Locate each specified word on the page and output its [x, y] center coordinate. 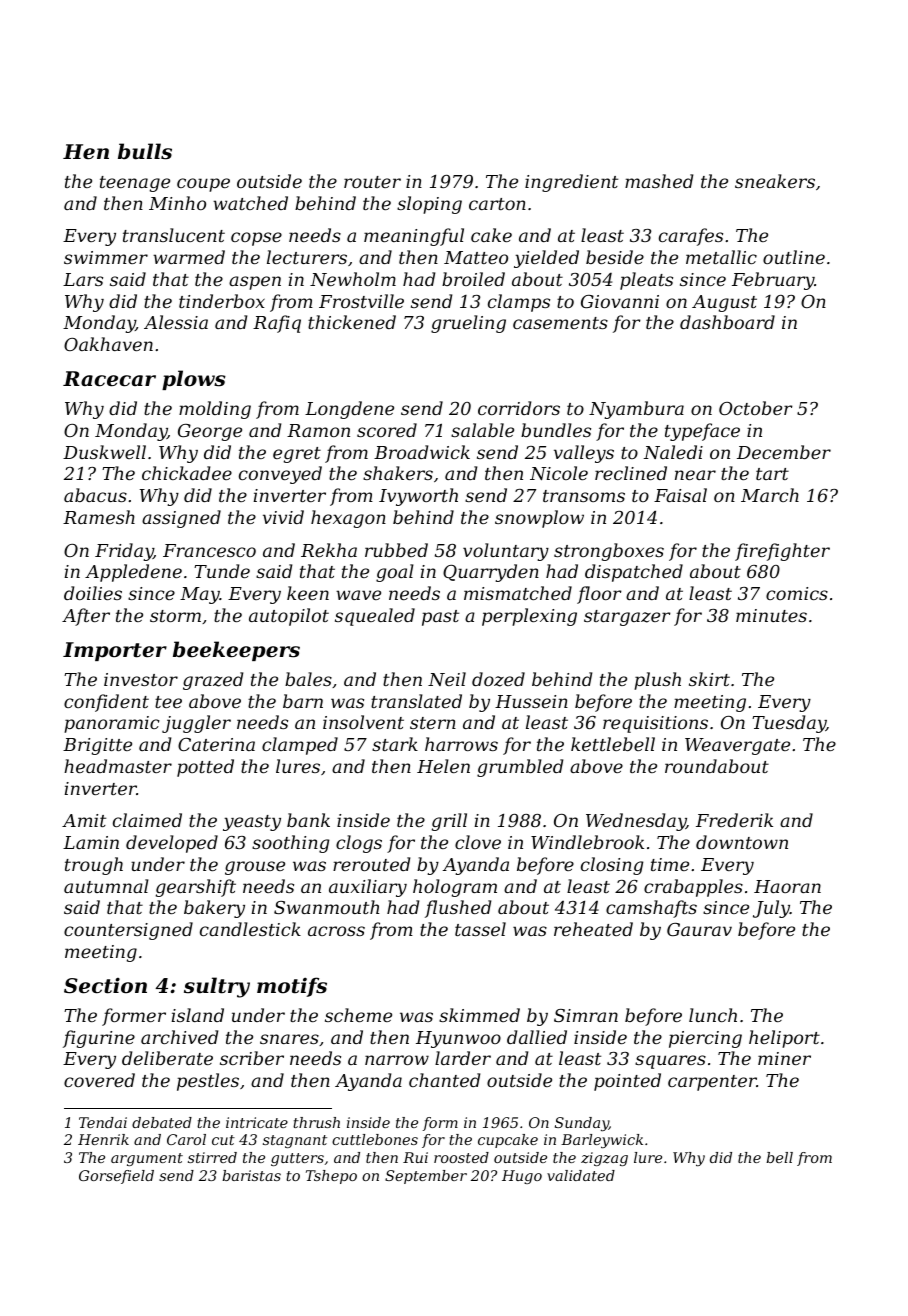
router [372, 182]
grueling [468, 324]
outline [794, 257]
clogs [359, 844]
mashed [659, 181]
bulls [145, 151]
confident [106, 703]
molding [215, 410]
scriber [252, 1058]
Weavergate [737, 746]
